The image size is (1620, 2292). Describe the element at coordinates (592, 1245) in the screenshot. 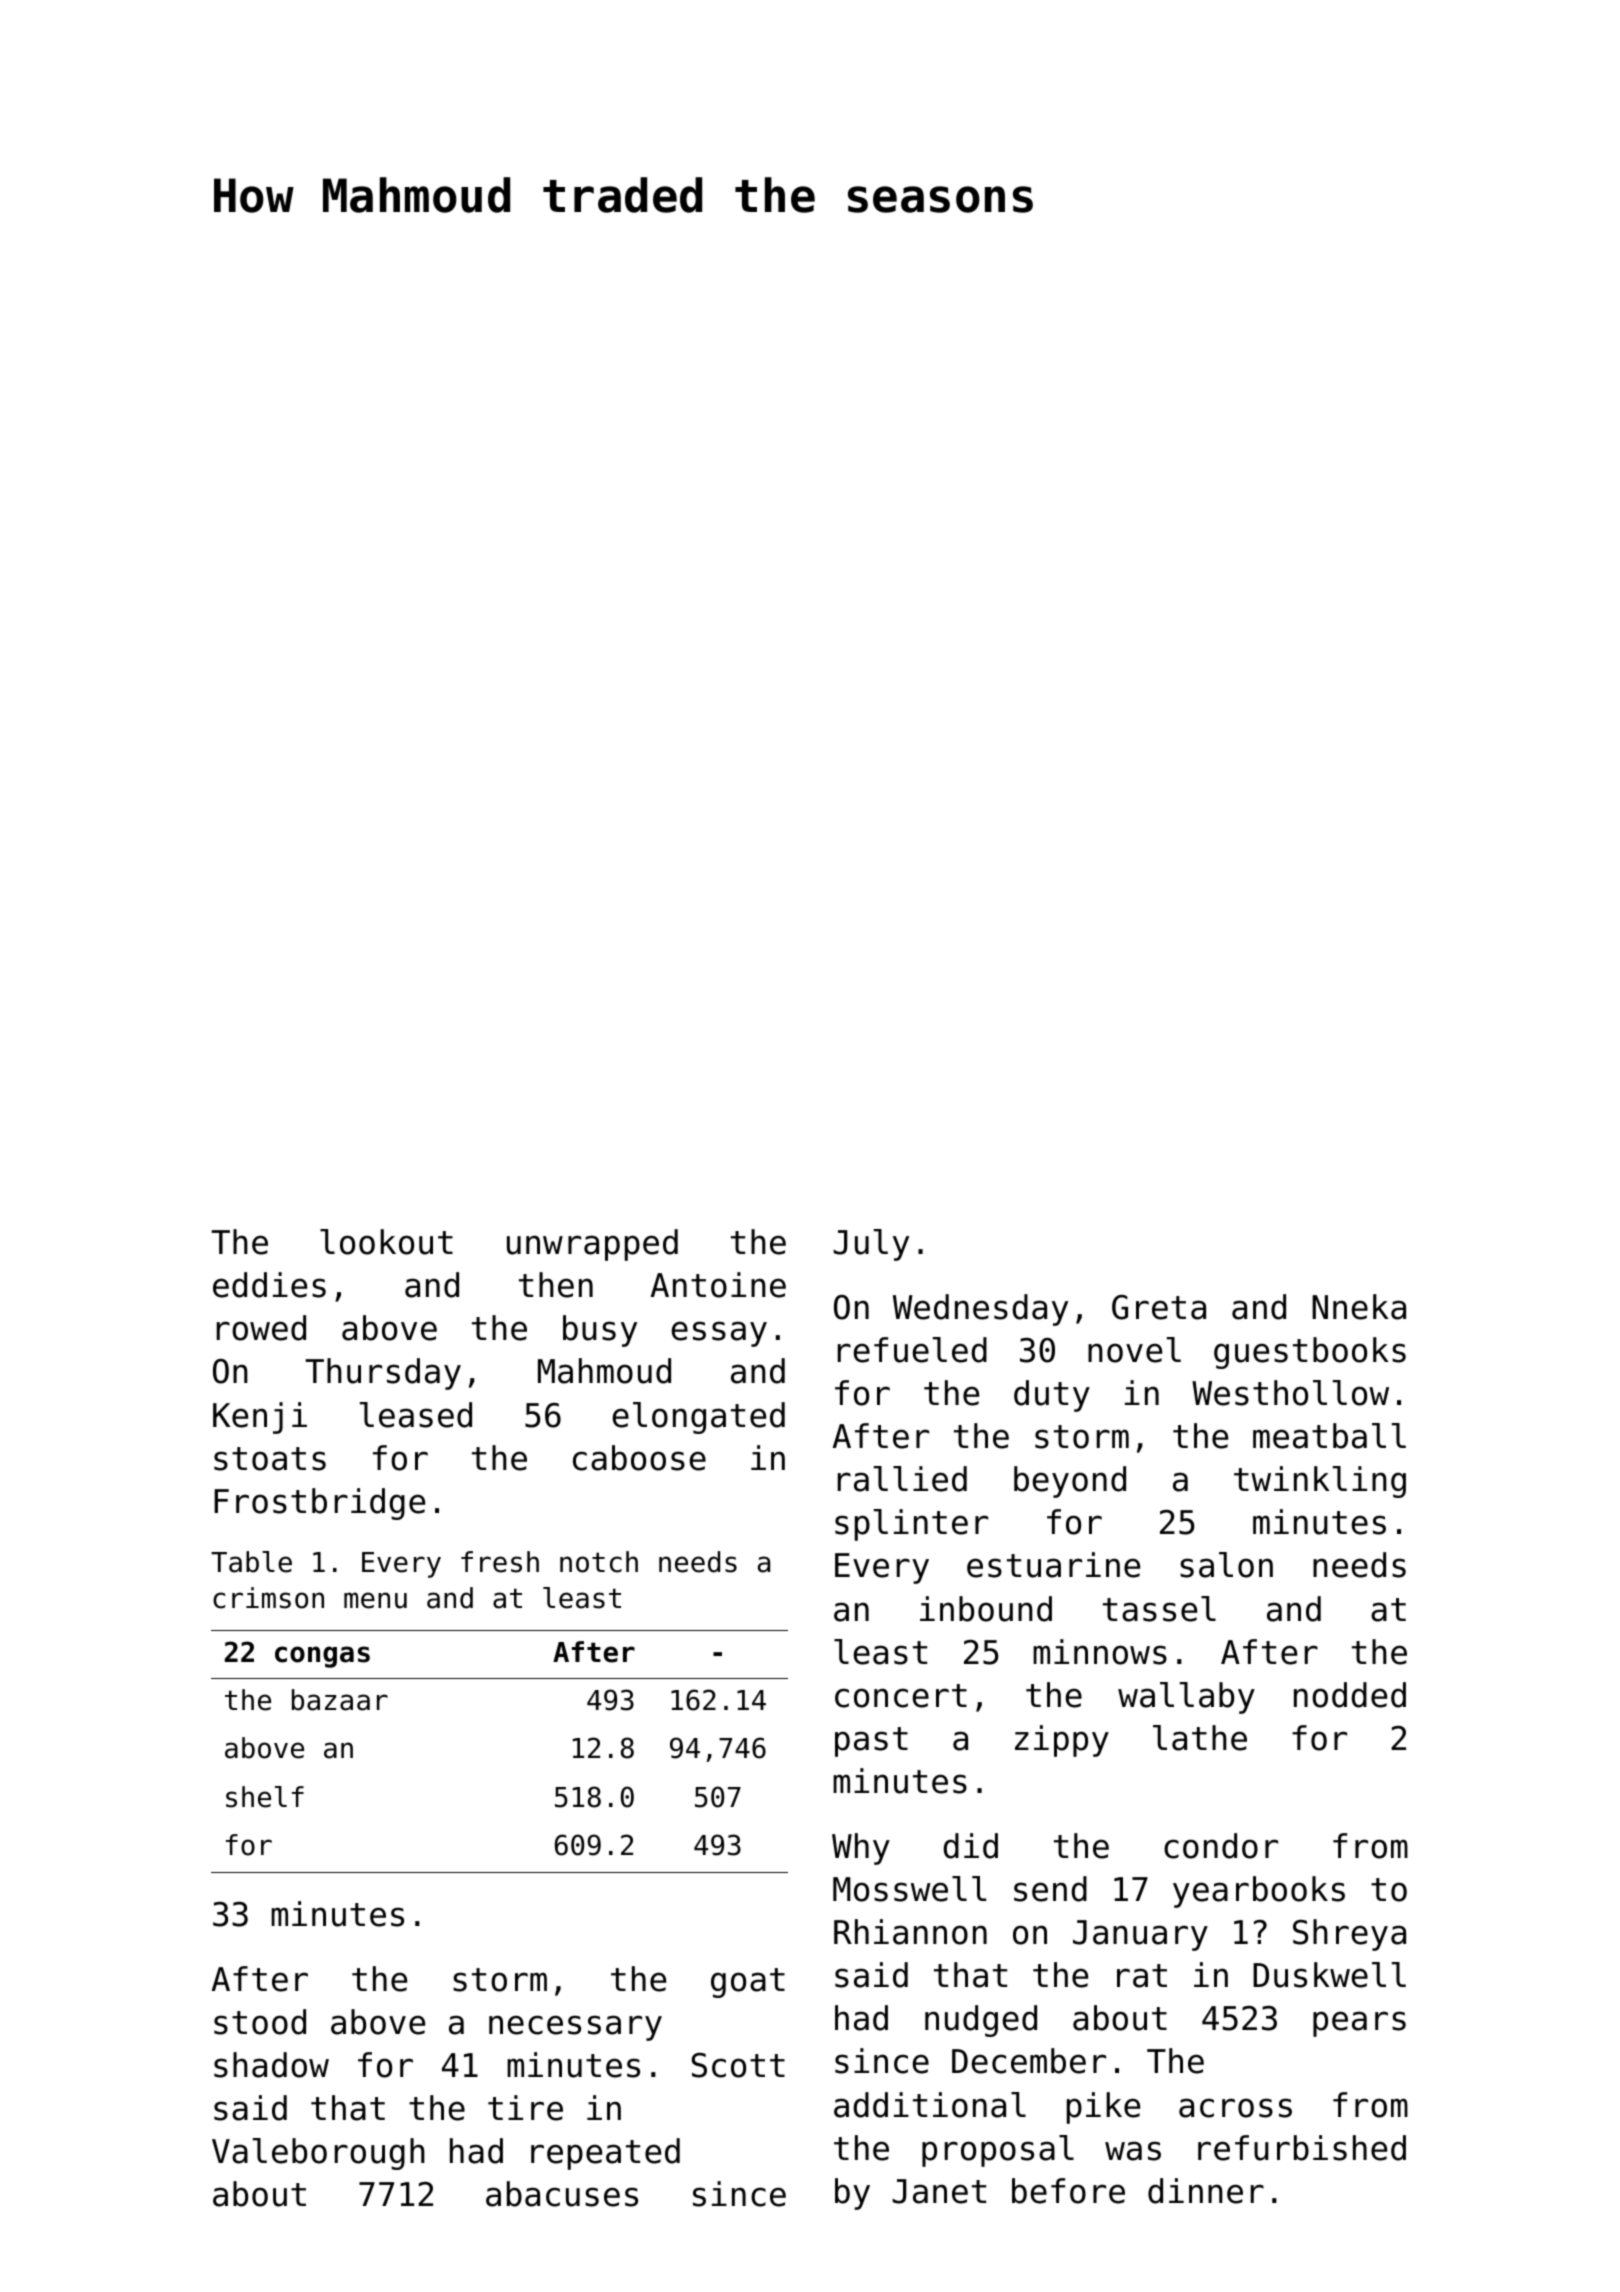

I see `unwrapped` at that location.
